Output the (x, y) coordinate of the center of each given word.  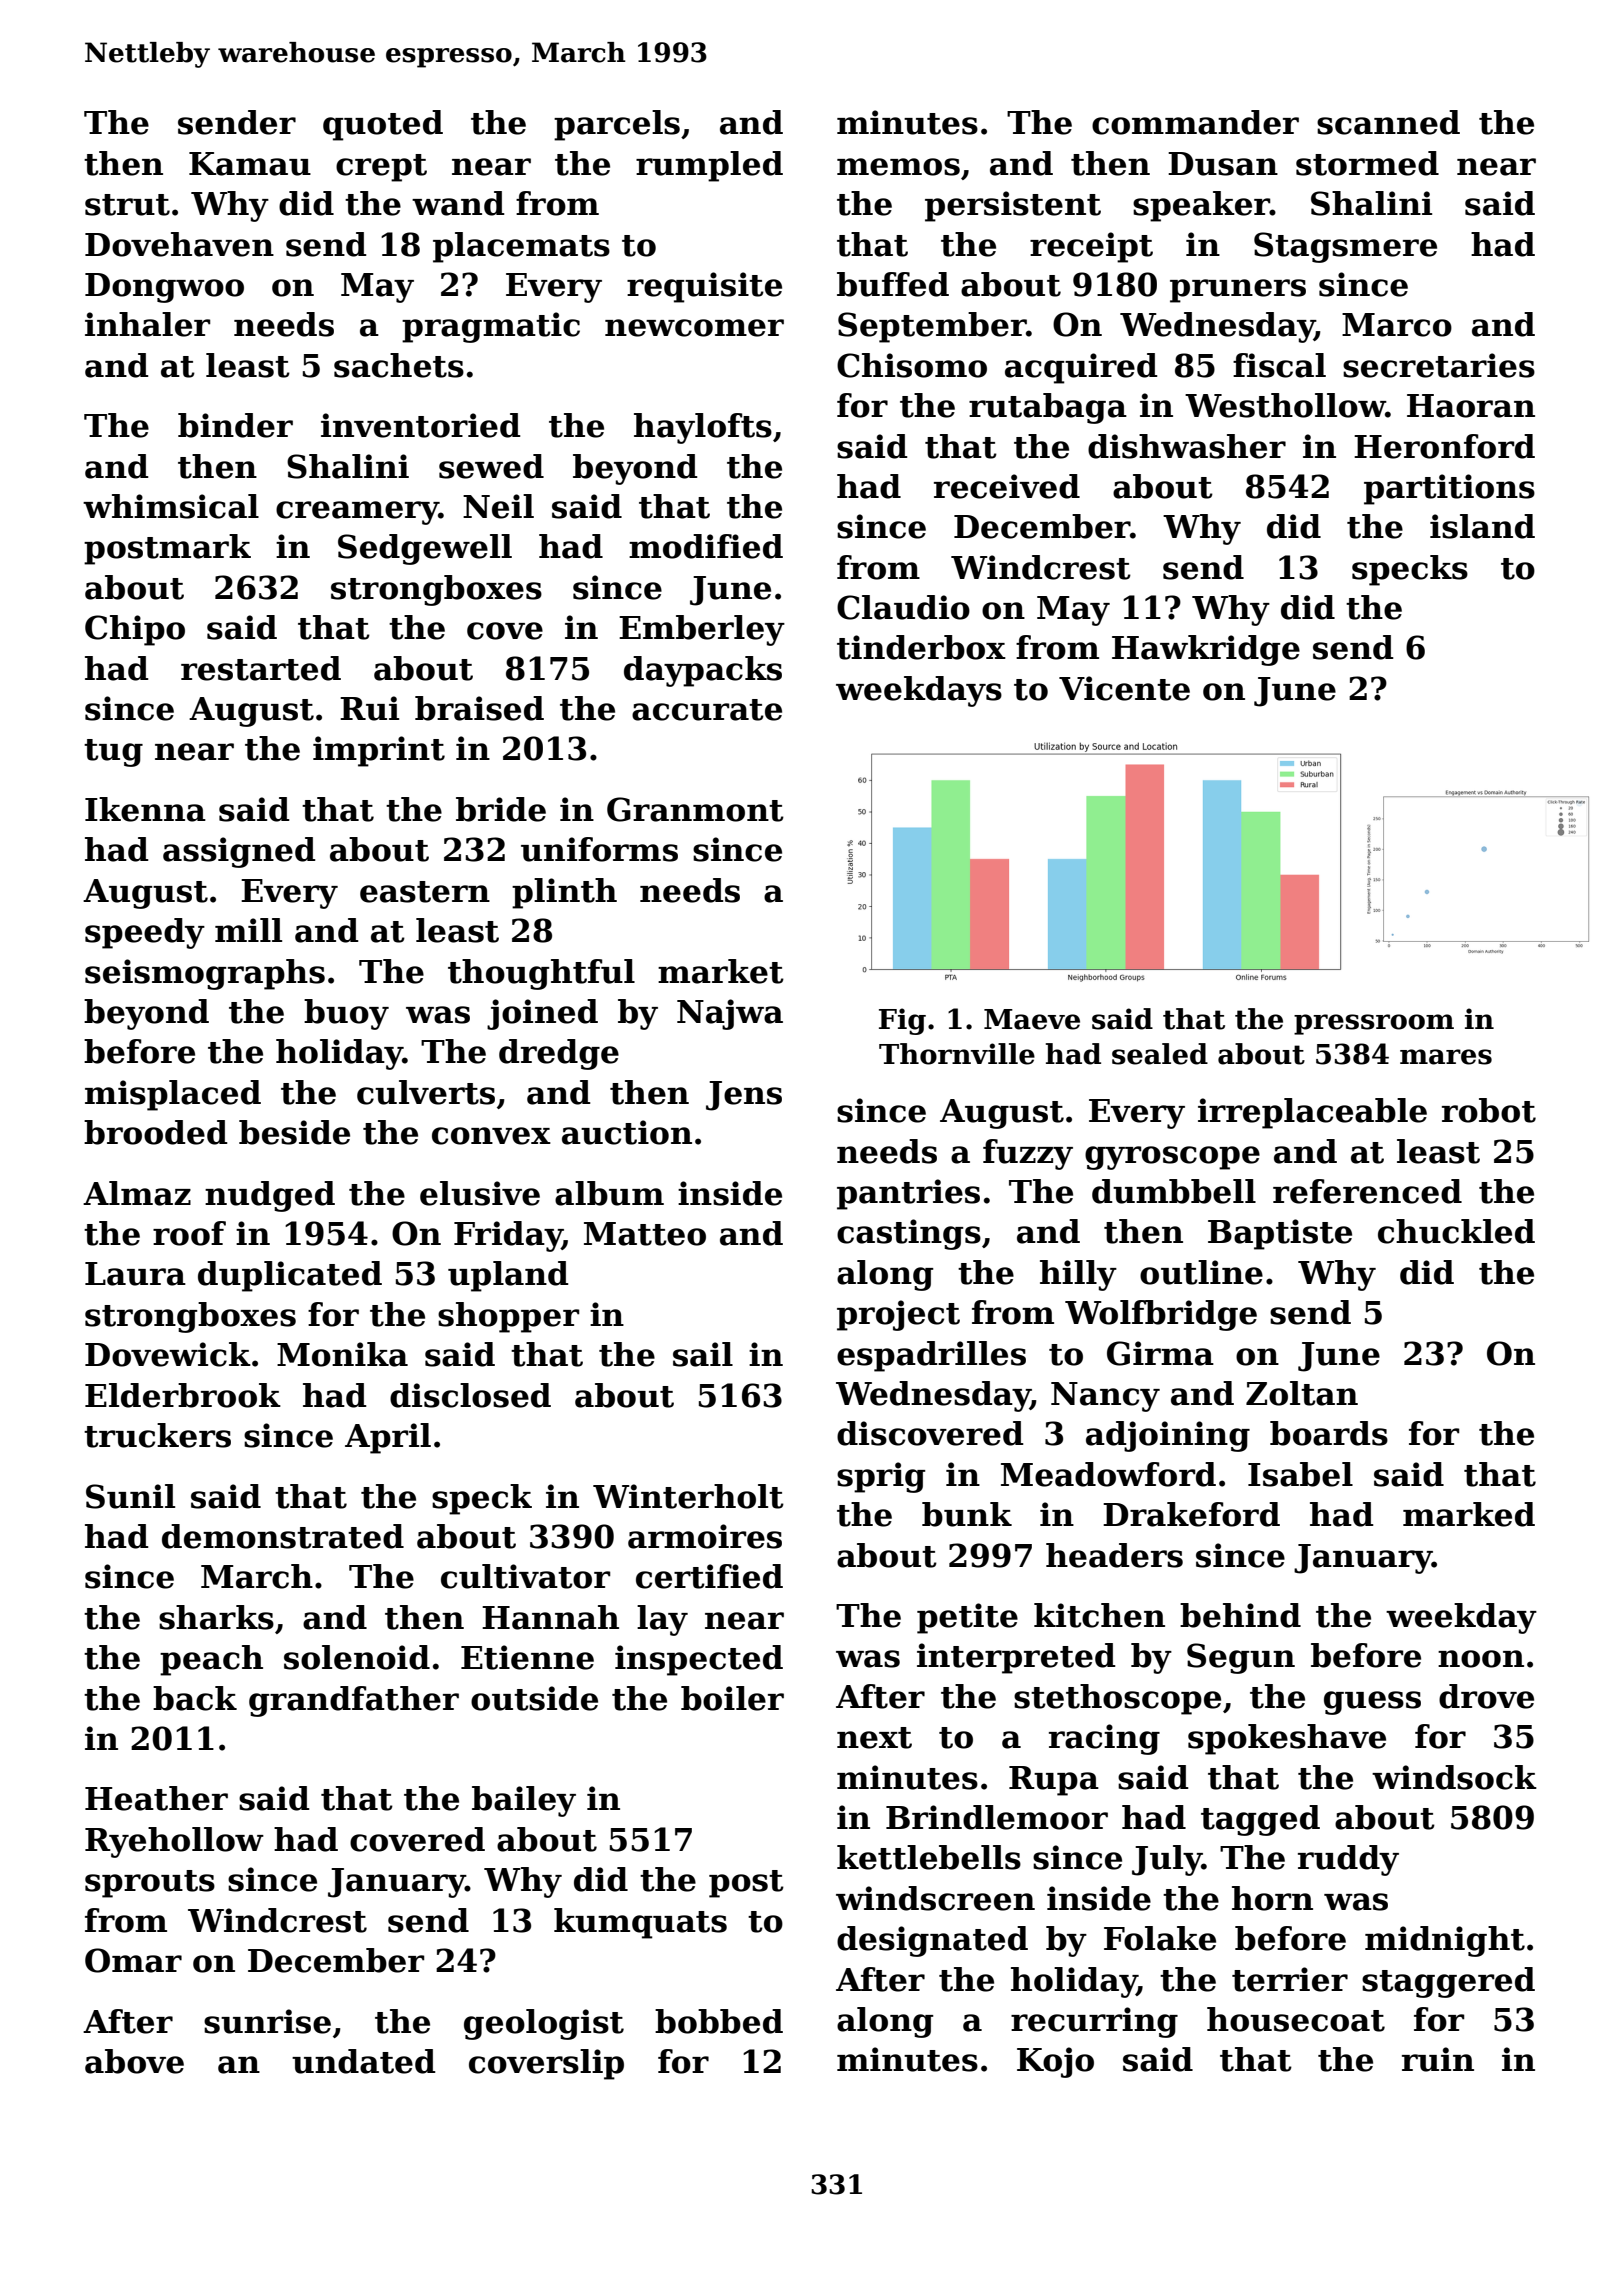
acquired (1081, 368)
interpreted (1016, 1658)
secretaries (1439, 365)
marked (1469, 1514)
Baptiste (1280, 1234)
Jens (744, 1096)
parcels (617, 125)
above (134, 2061)
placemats (521, 247)
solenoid (357, 1657)
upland (508, 1276)
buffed (893, 284)
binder (235, 425)
